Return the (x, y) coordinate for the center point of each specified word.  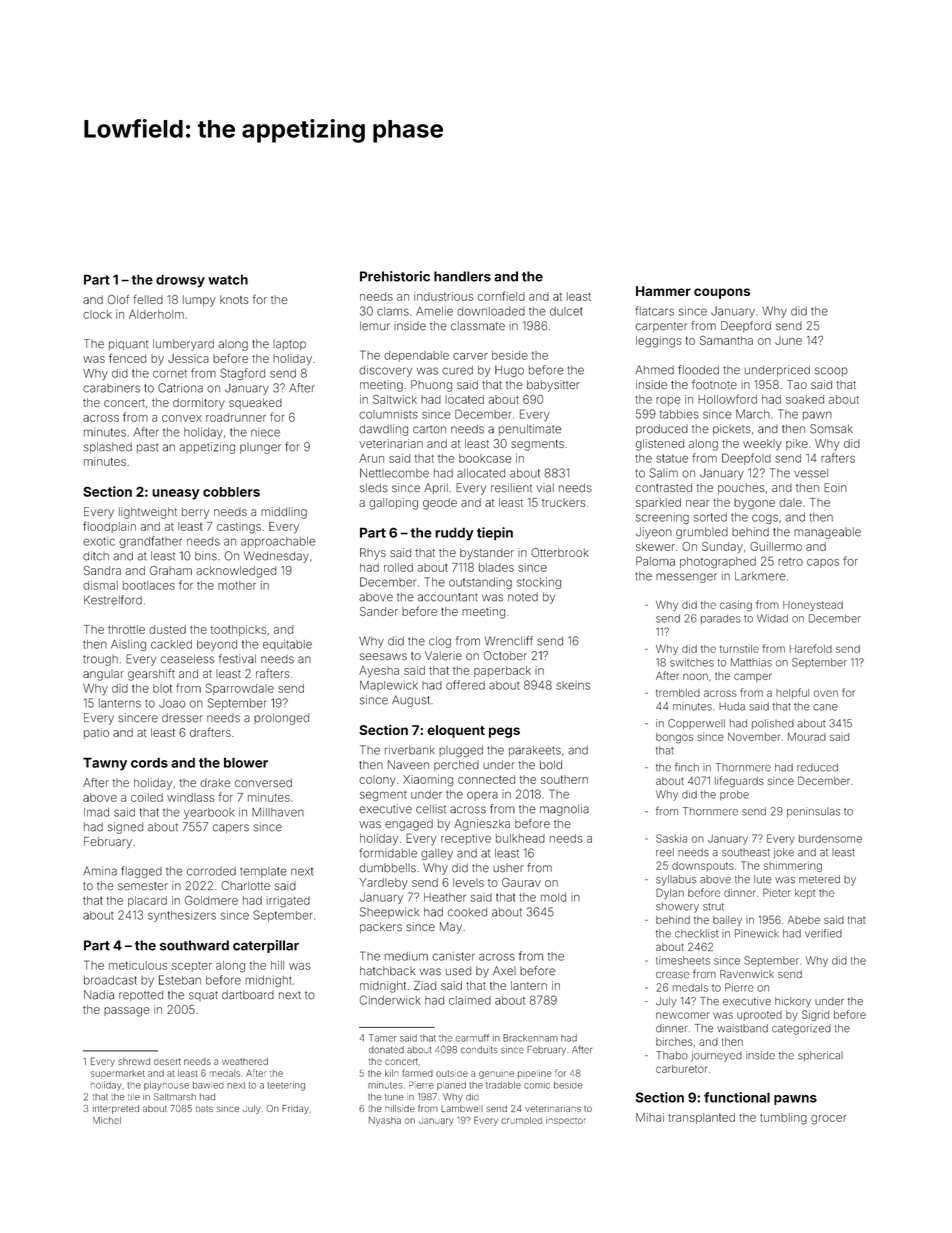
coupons (722, 293)
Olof (118, 299)
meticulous (138, 965)
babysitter (553, 386)
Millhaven (278, 812)
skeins (573, 685)
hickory (793, 1002)
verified (823, 933)
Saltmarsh (175, 1096)
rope (668, 401)
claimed (470, 1000)
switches (692, 662)
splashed (108, 447)
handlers (462, 276)
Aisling (128, 645)
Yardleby (383, 884)
